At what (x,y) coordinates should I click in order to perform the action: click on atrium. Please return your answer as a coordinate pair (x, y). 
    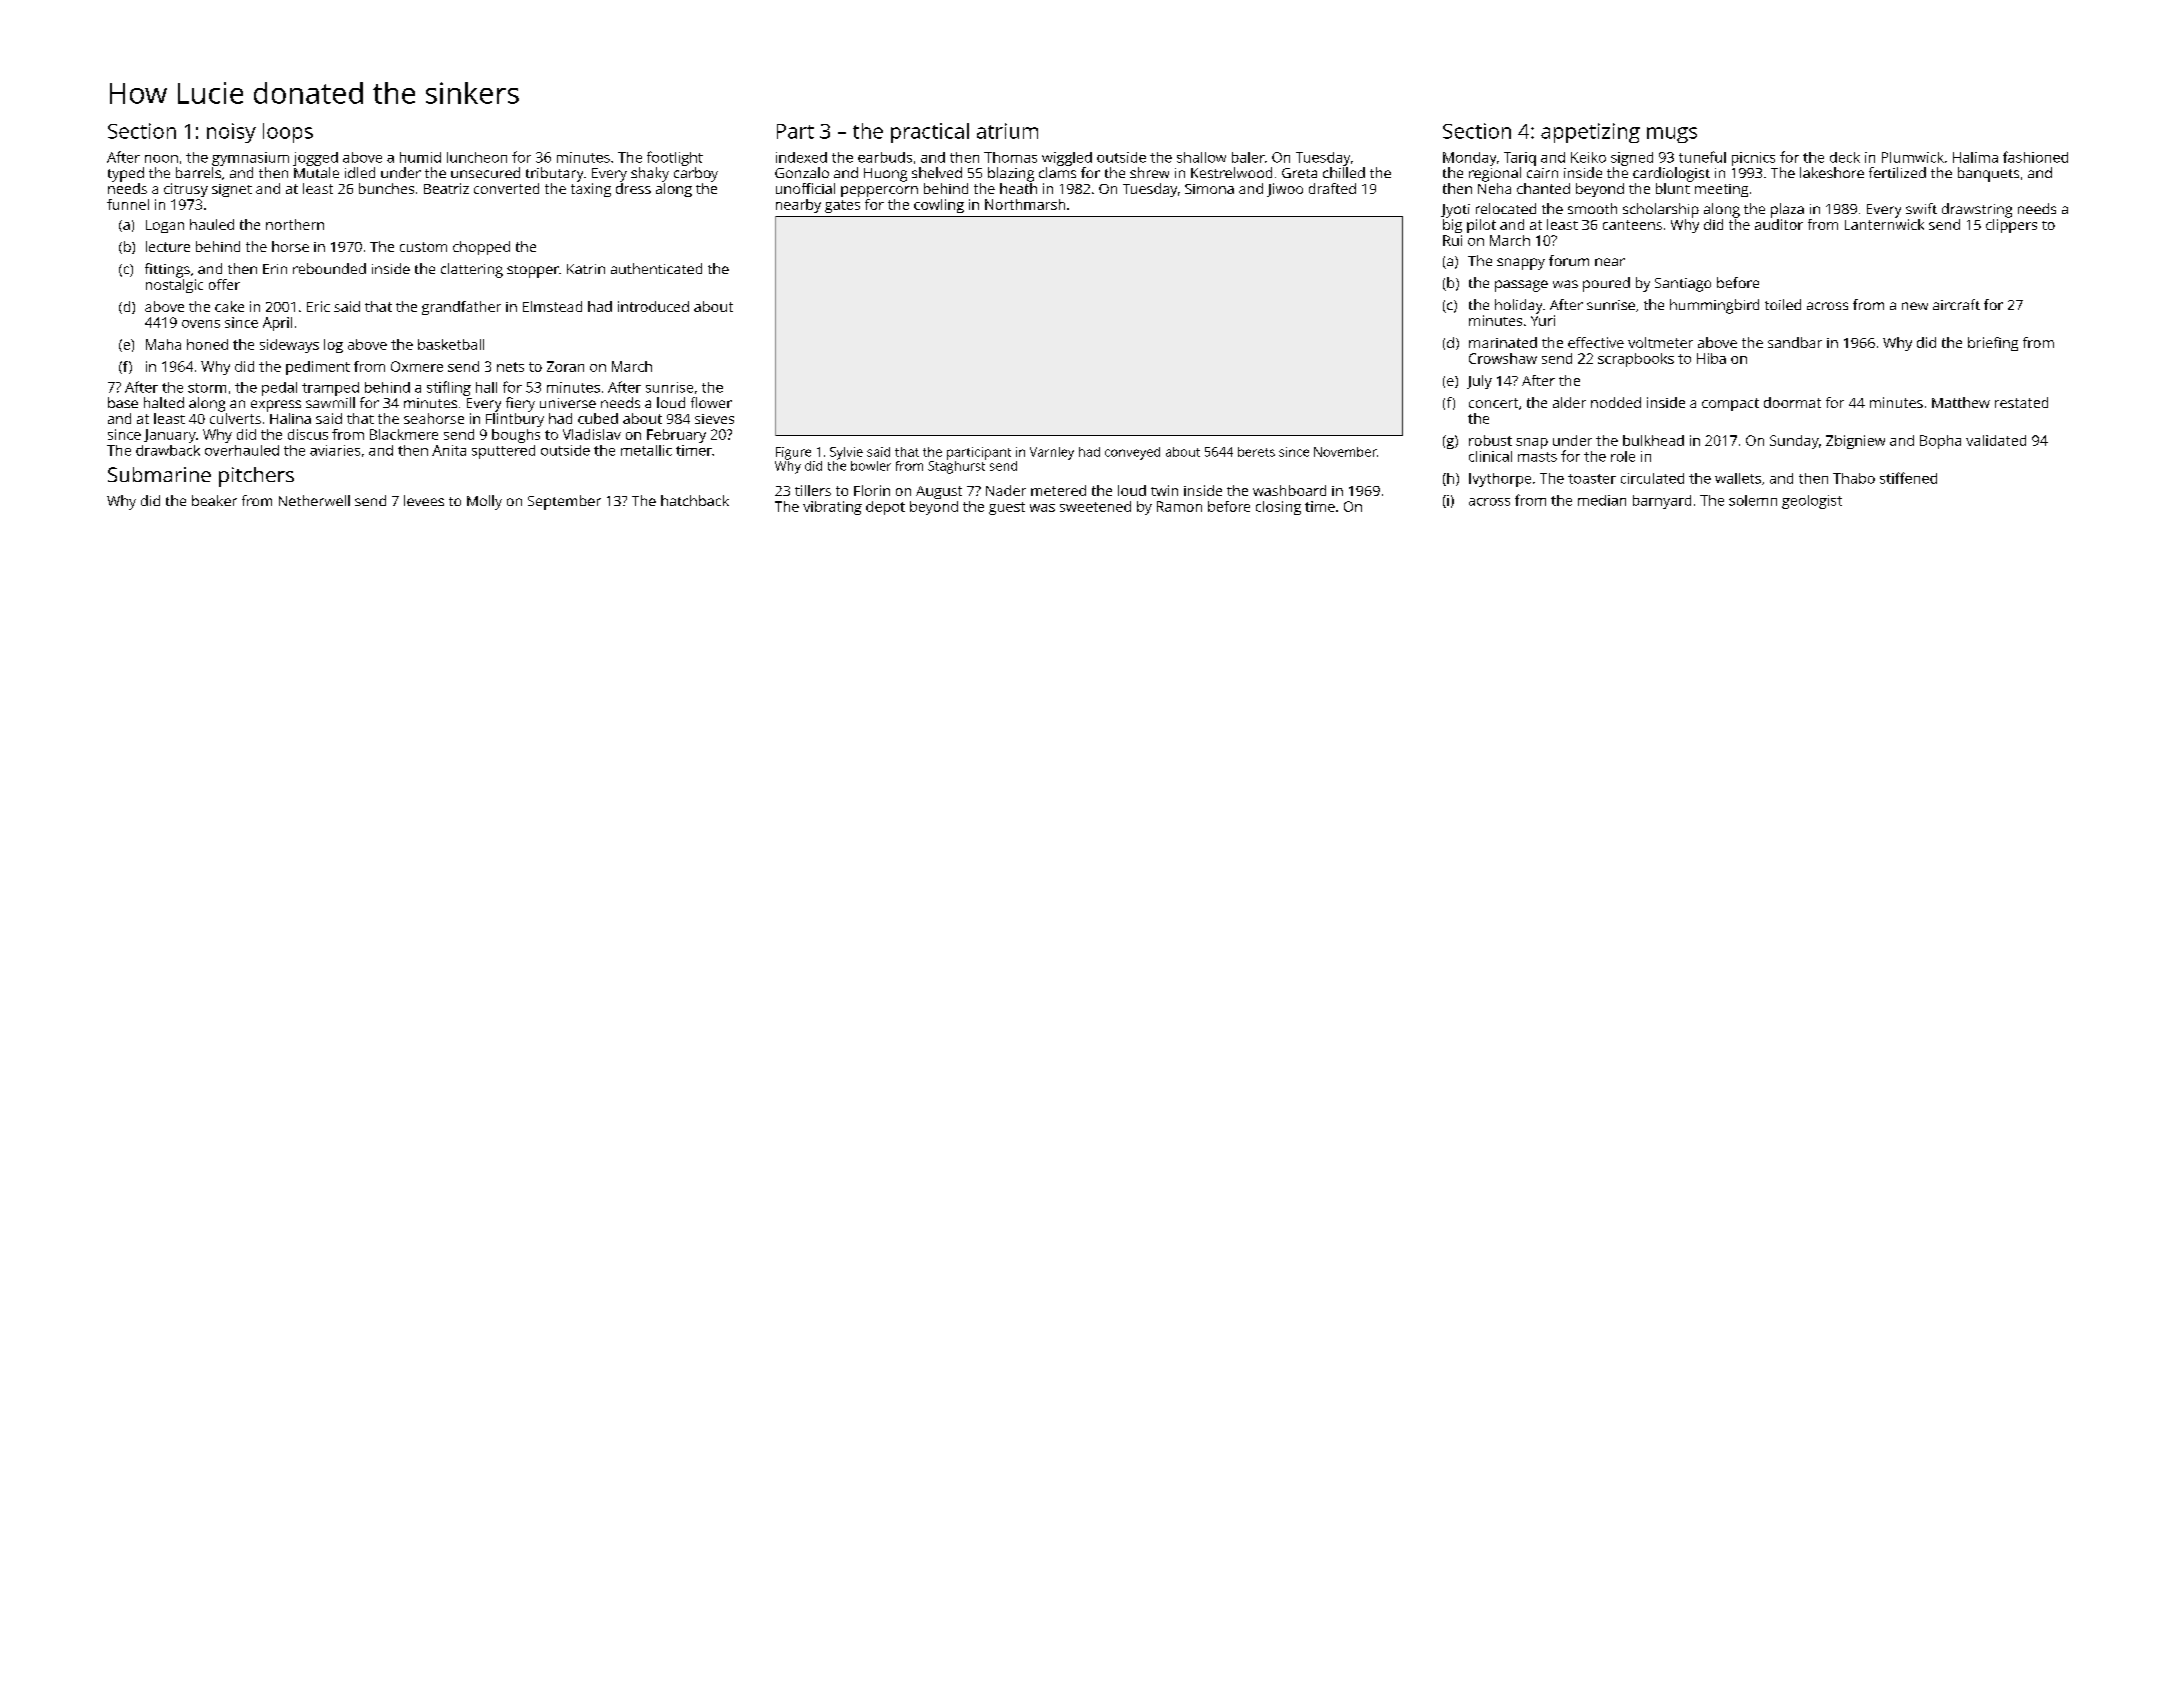
    Looking at the image, I should click on (1007, 131).
